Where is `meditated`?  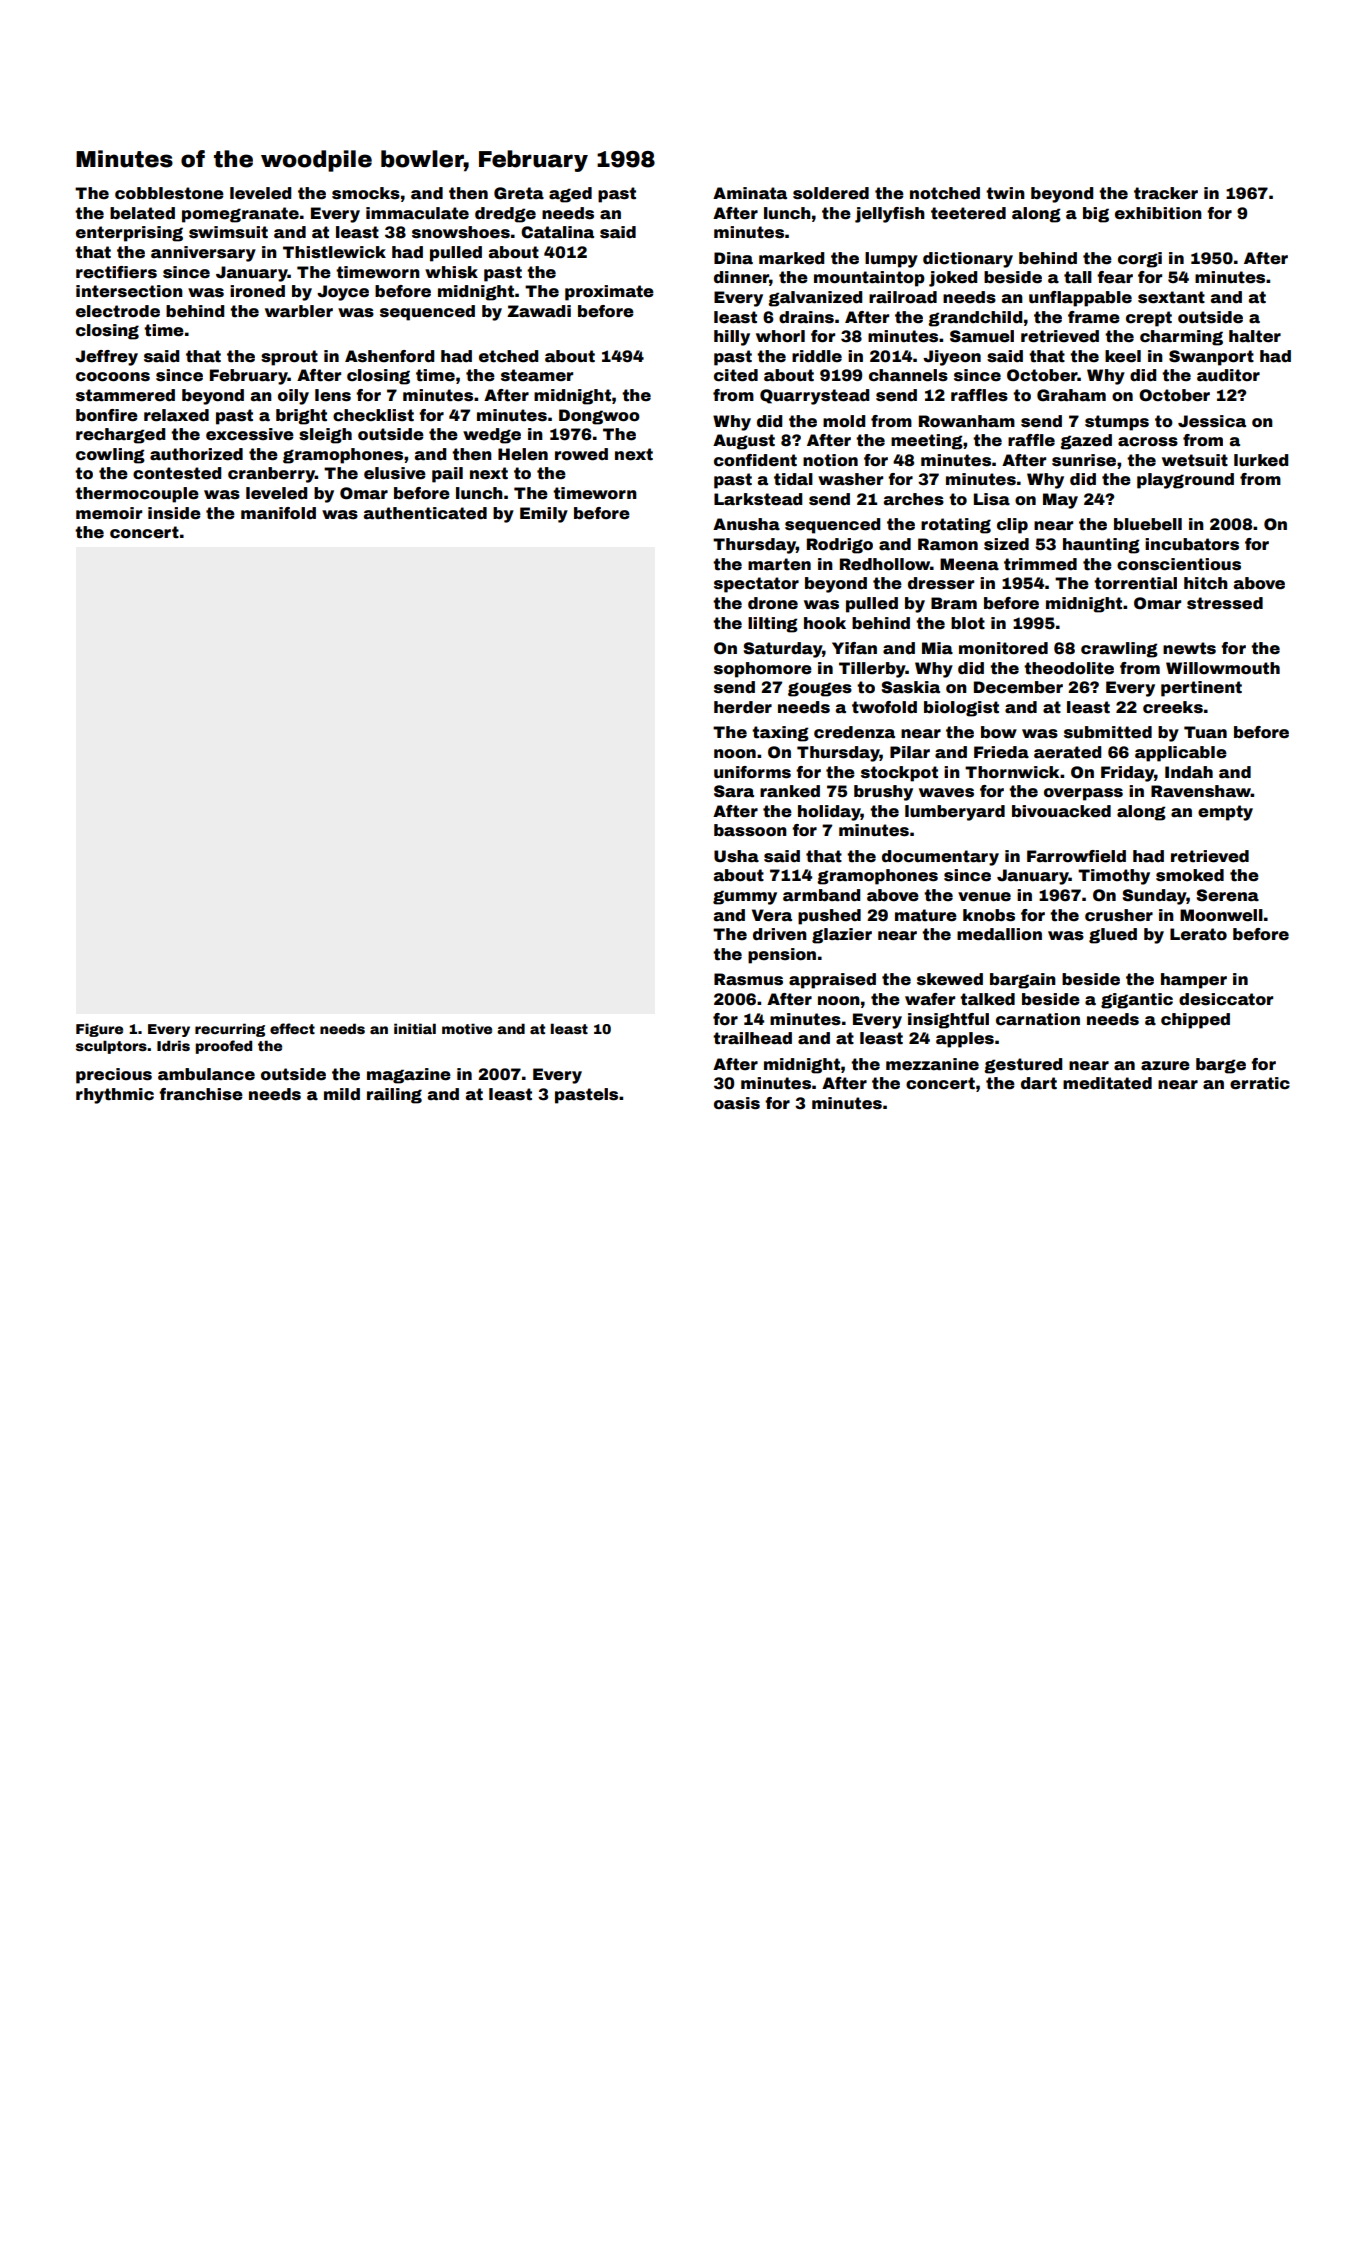 meditated is located at coordinates (1107, 1083).
